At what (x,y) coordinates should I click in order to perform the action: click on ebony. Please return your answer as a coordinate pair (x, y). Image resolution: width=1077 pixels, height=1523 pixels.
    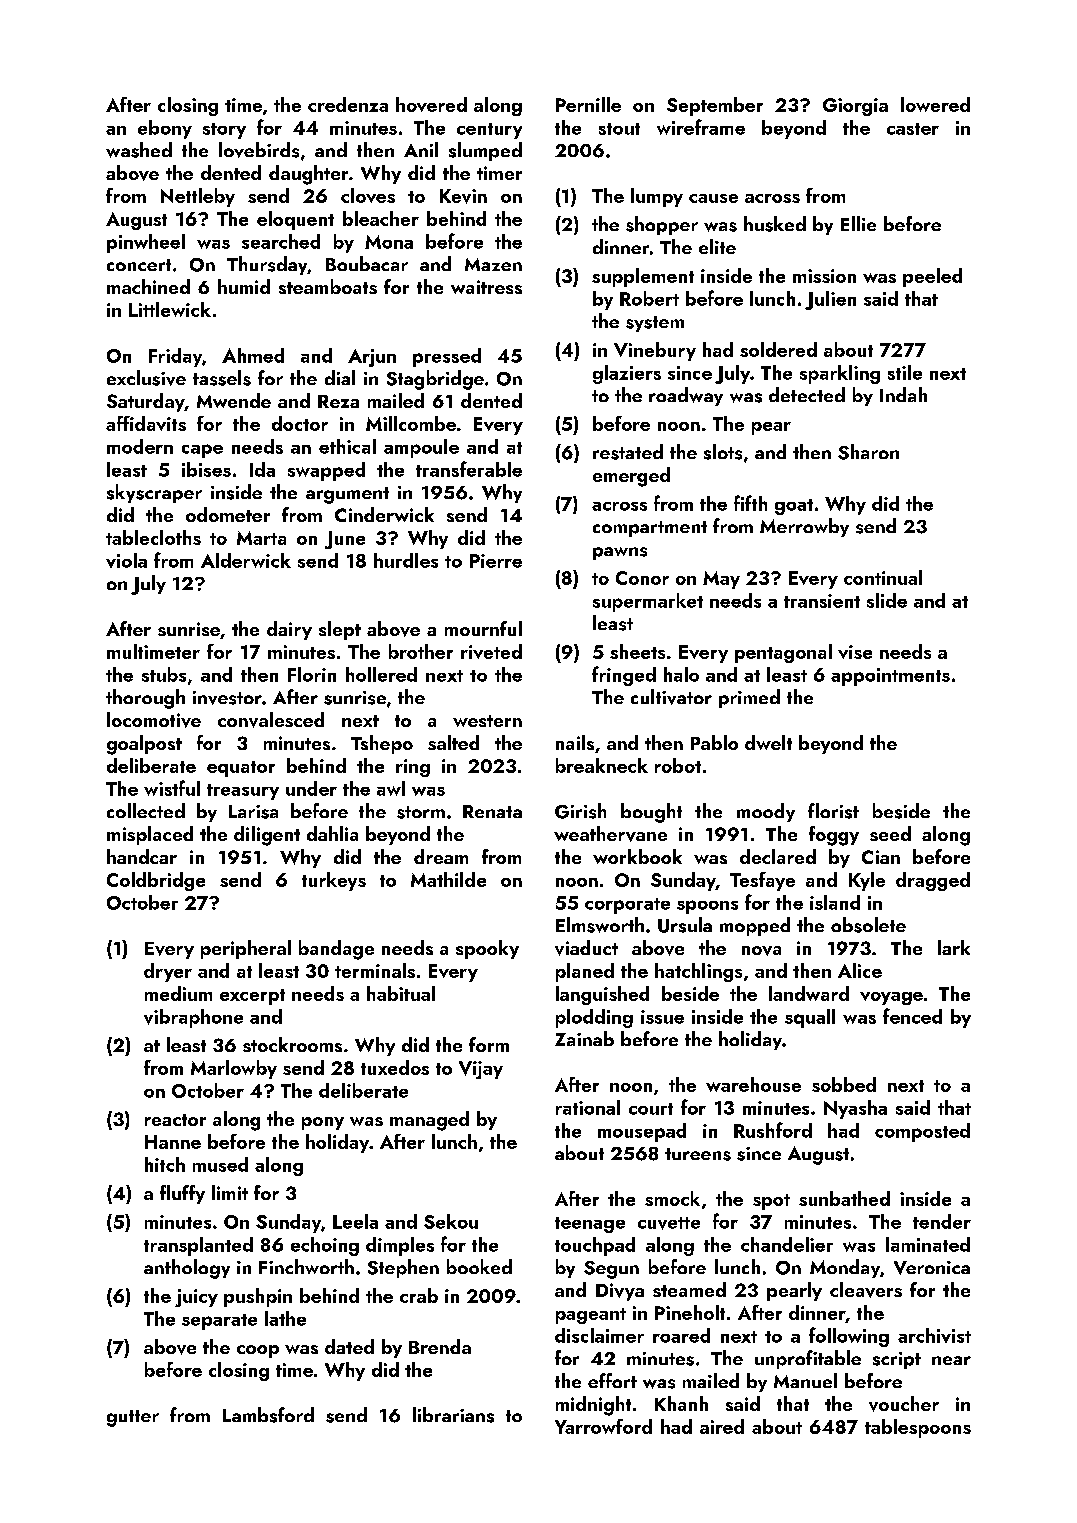
    Looking at the image, I should click on (165, 129).
